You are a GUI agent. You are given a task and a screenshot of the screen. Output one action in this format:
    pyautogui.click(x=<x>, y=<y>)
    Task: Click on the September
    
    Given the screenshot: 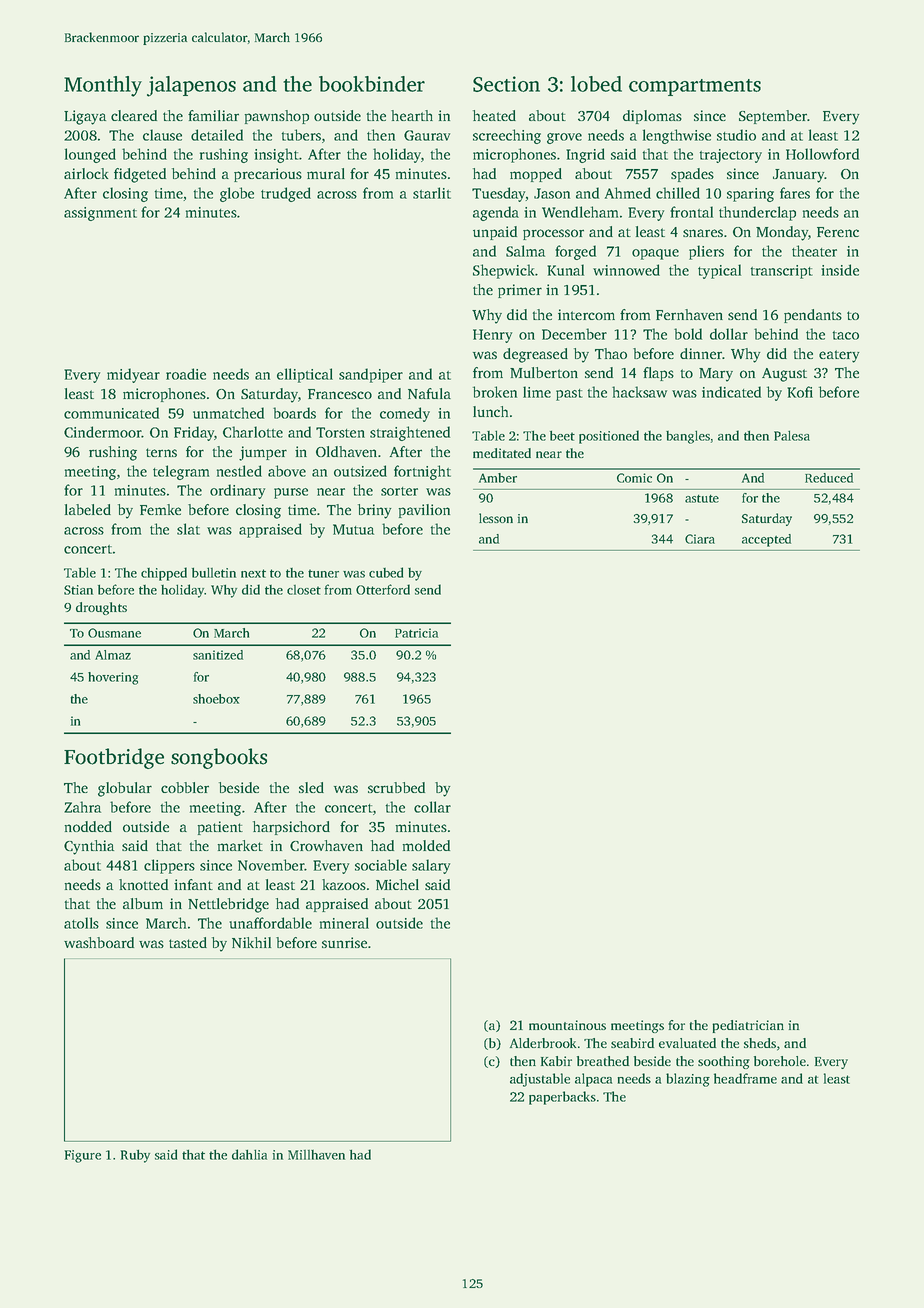 What is the action you would take?
    pyautogui.click(x=773, y=117)
